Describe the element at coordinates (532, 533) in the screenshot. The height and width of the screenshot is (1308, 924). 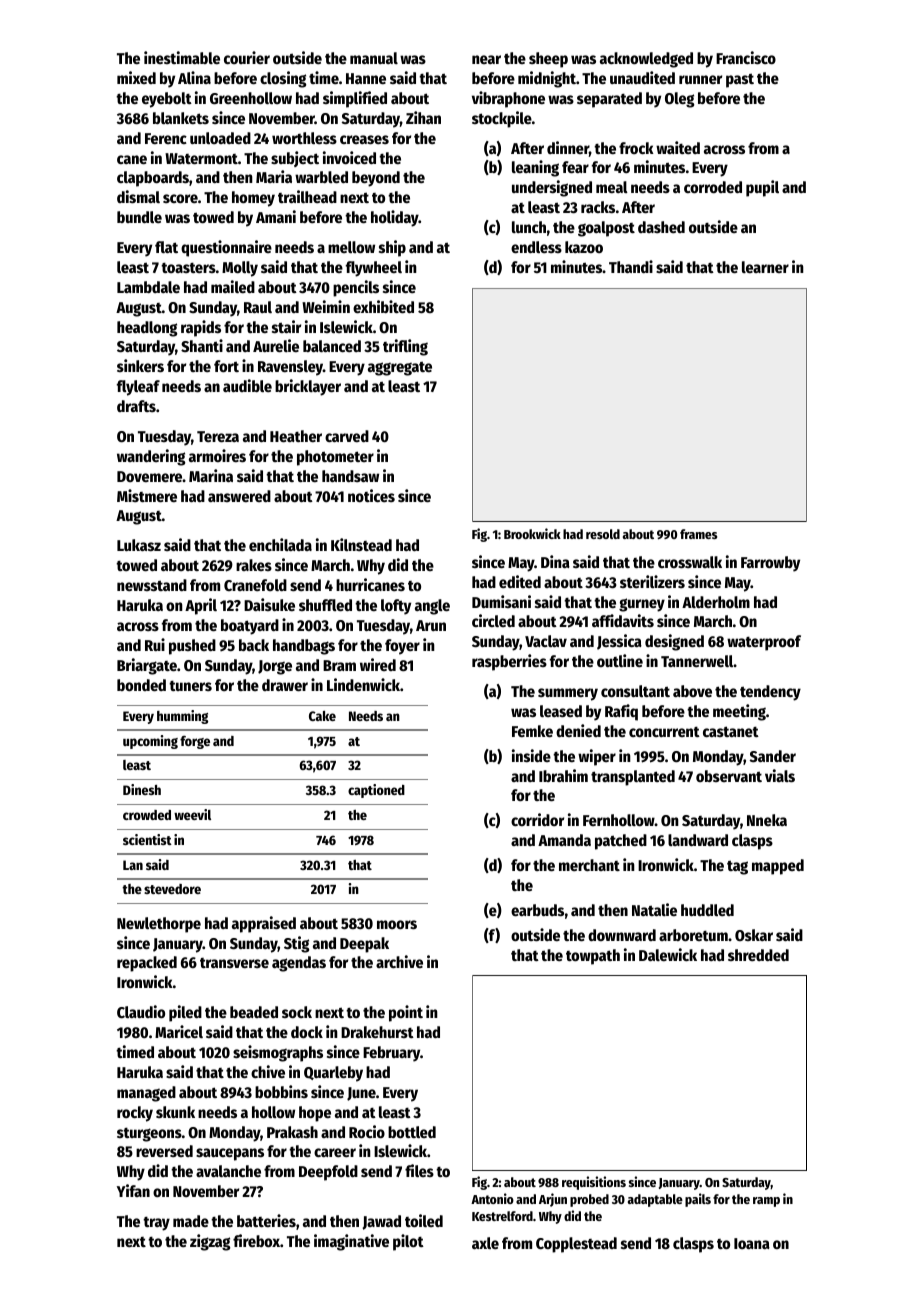
I see `Brookwick` at that location.
